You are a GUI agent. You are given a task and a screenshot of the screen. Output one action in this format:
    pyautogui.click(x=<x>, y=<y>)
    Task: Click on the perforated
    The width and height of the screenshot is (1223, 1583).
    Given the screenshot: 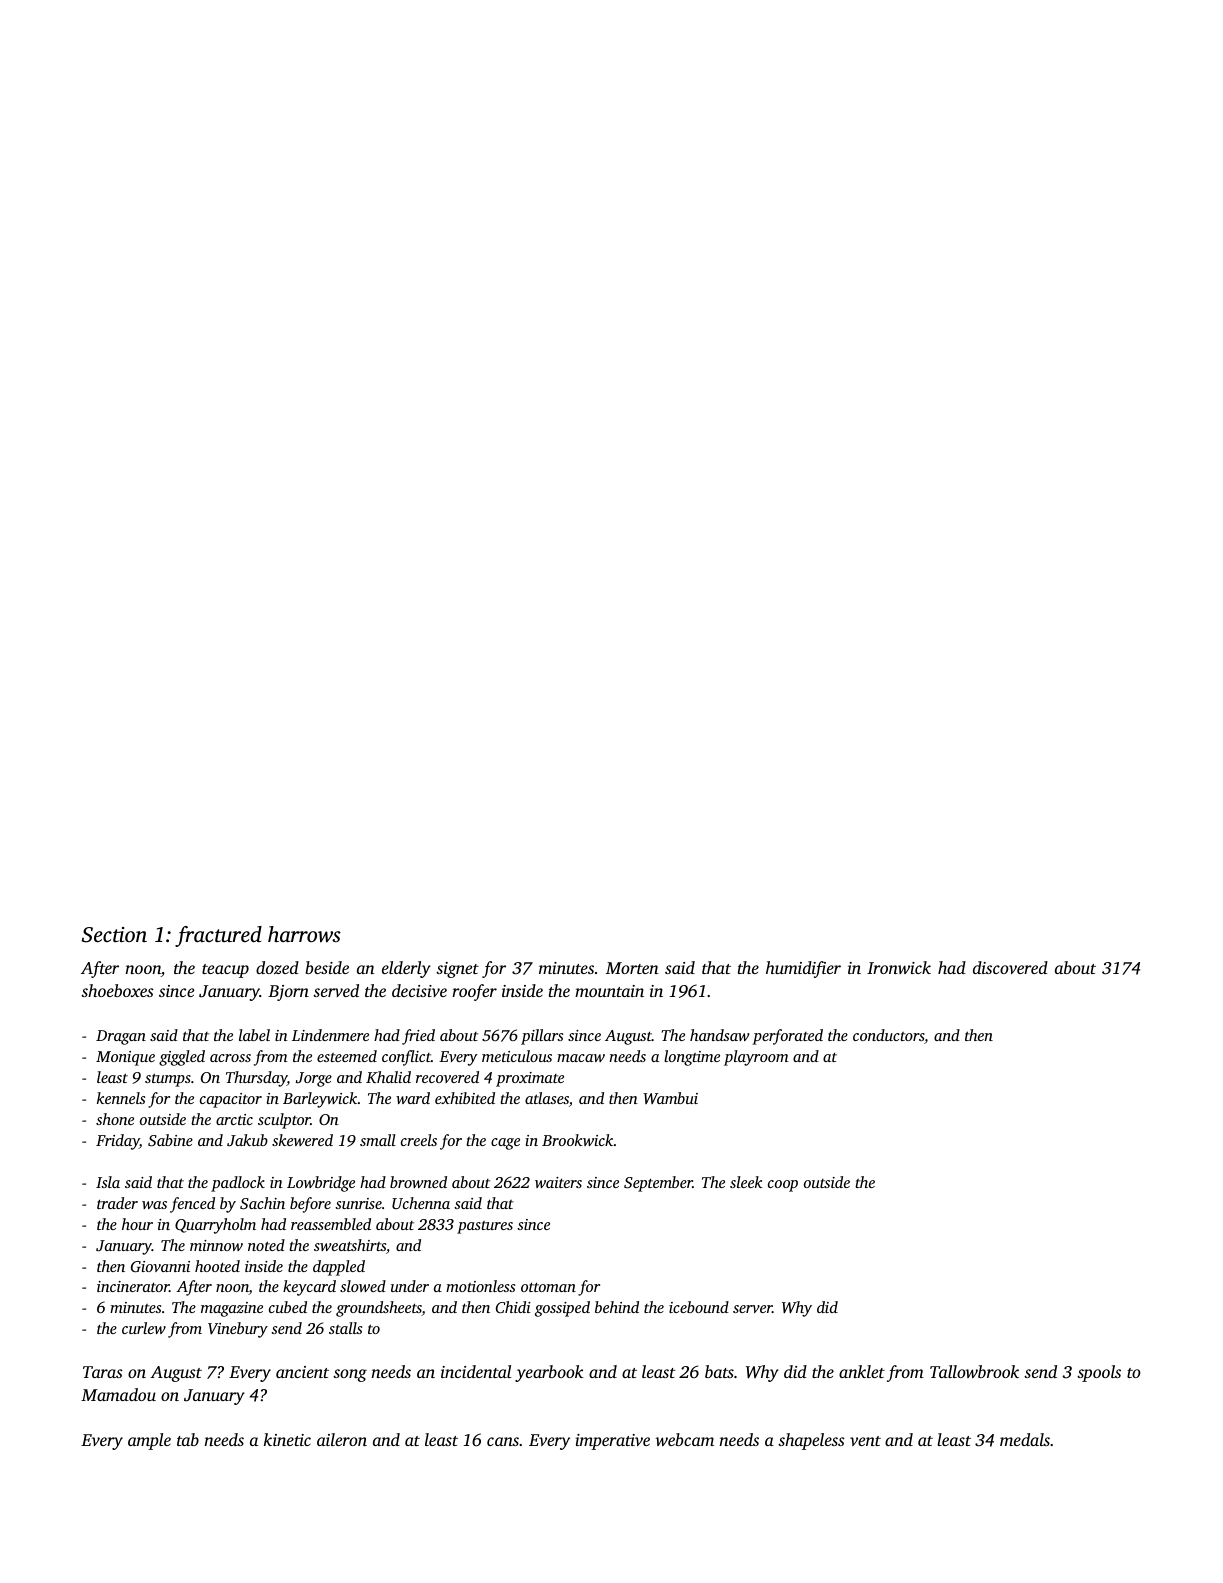 What is the action you would take?
    pyautogui.click(x=787, y=1037)
